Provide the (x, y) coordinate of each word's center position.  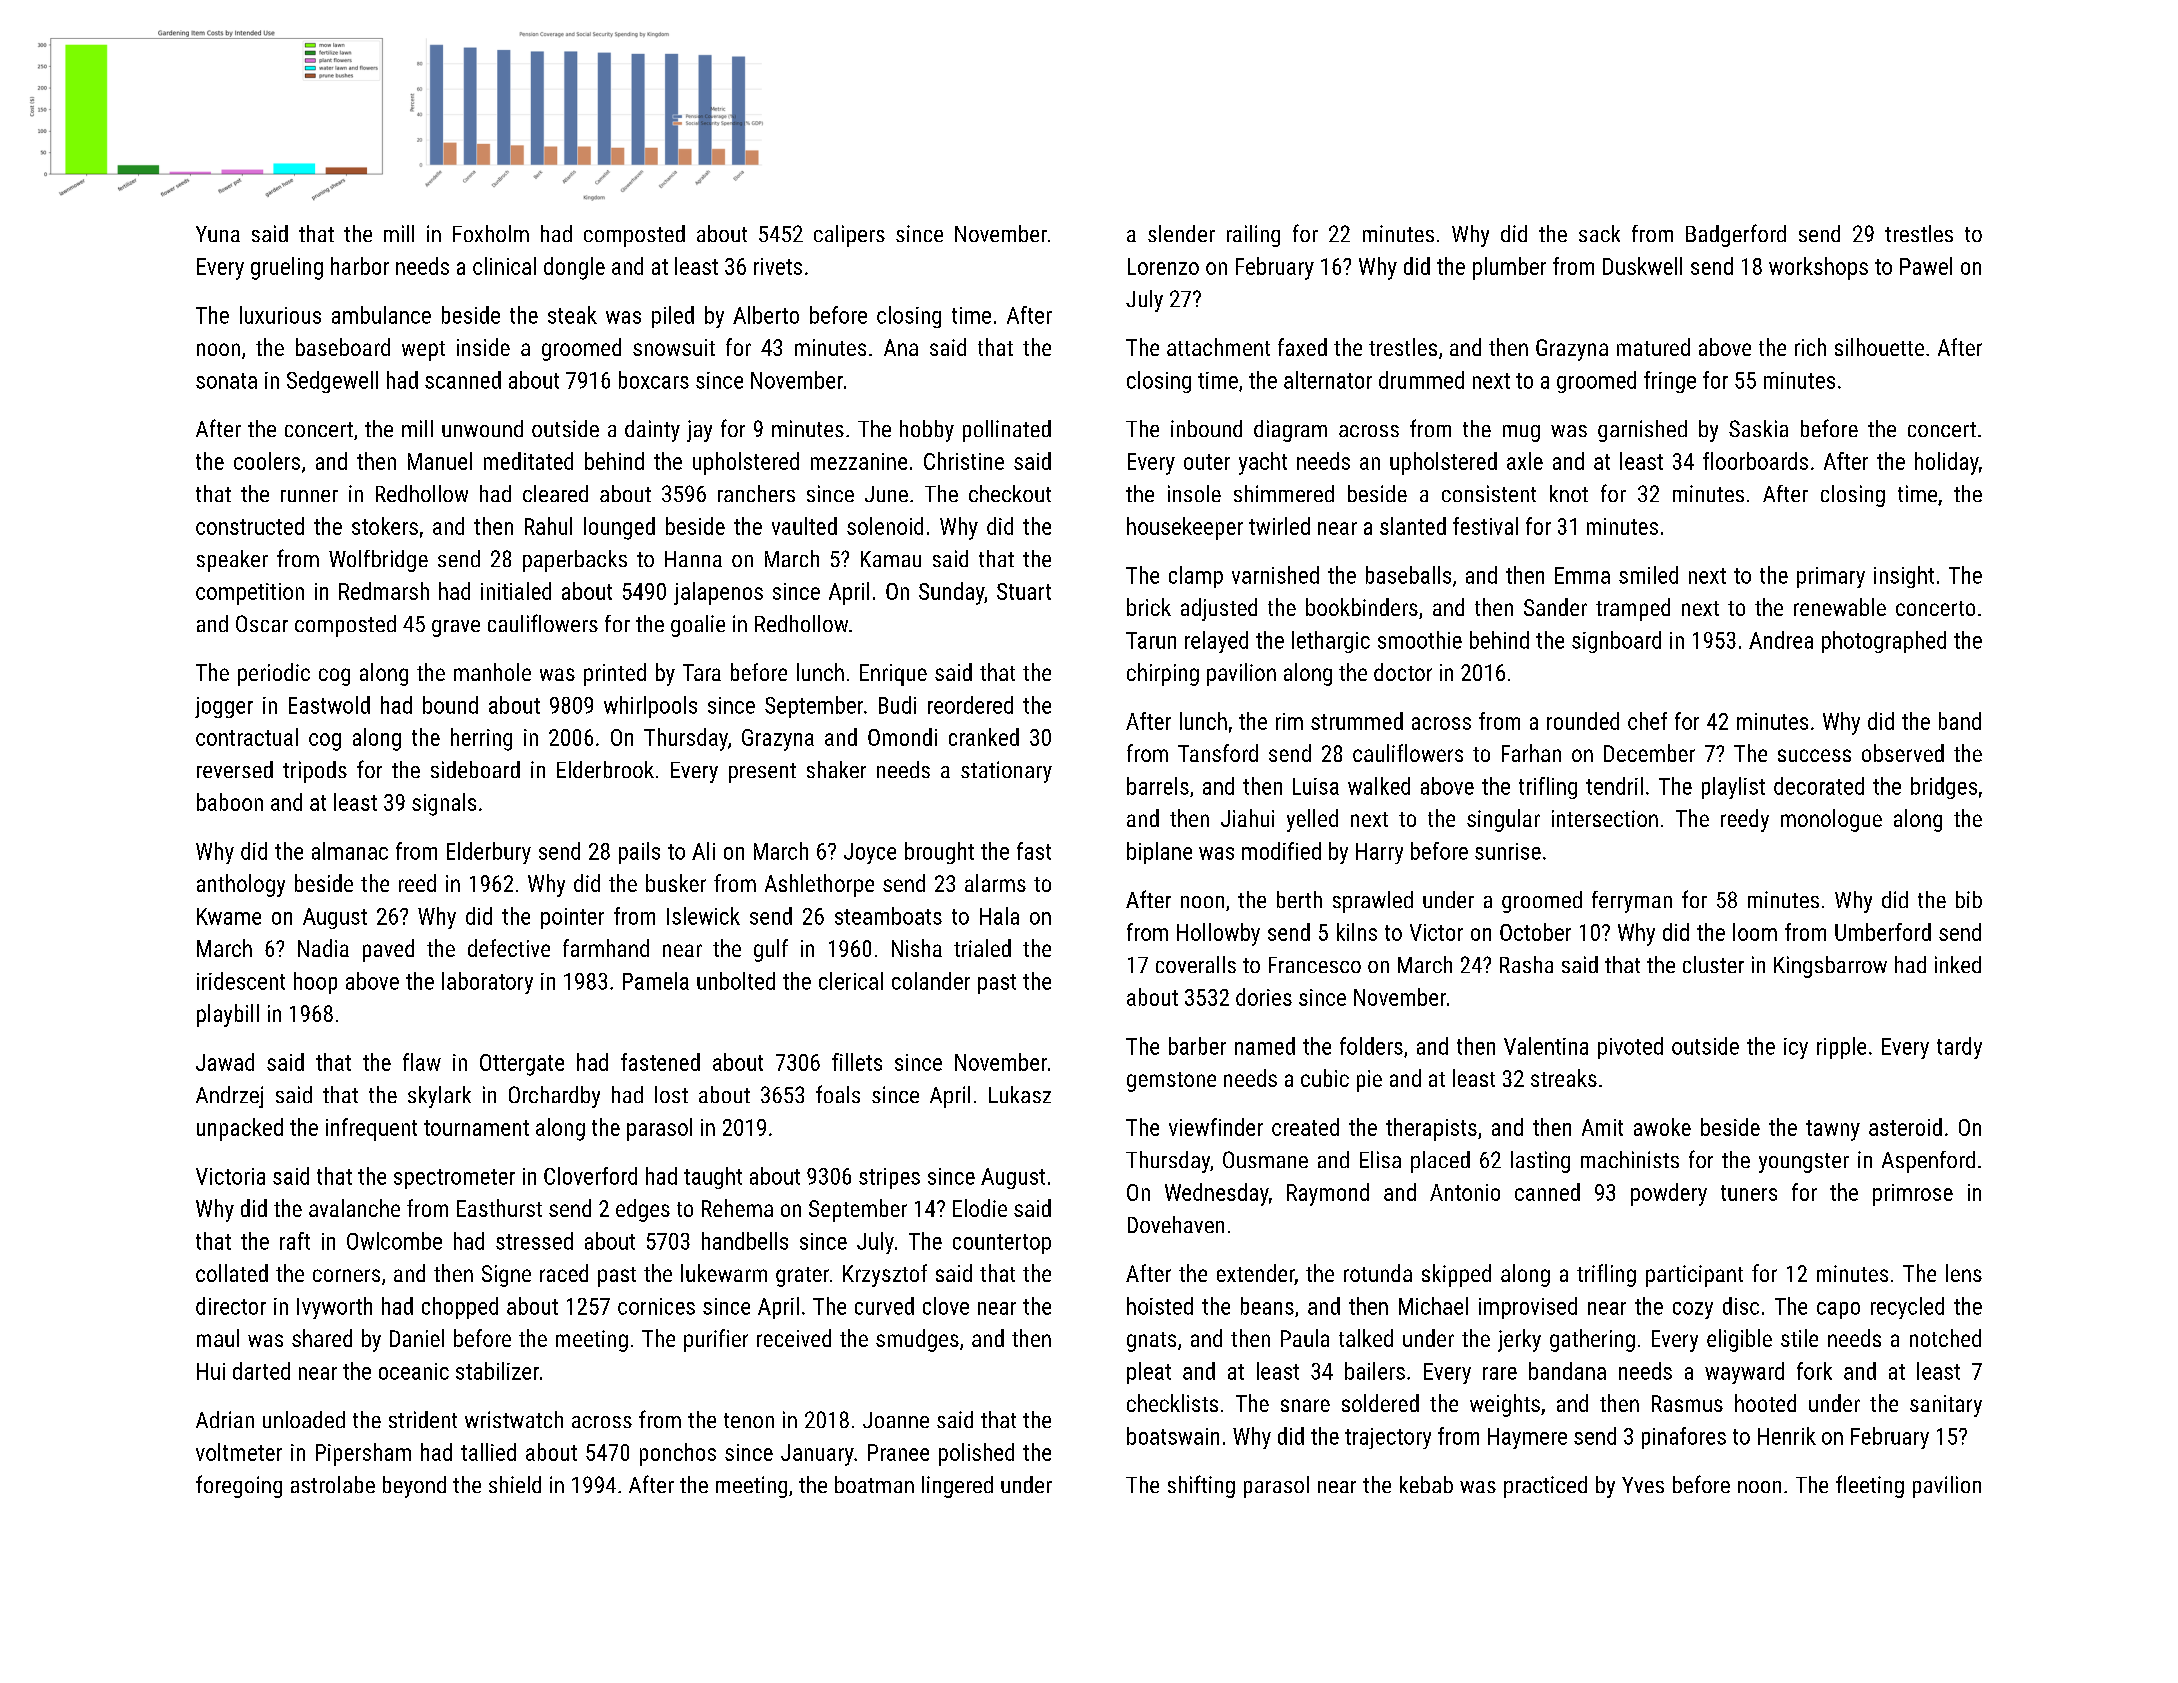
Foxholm (491, 233)
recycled (1907, 1308)
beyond (414, 1487)
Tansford (1218, 753)
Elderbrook (605, 769)
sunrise (1508, 851)
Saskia (1758, 428)
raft (295, 1241)
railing (1253, 236)
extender (1256, 1274)
